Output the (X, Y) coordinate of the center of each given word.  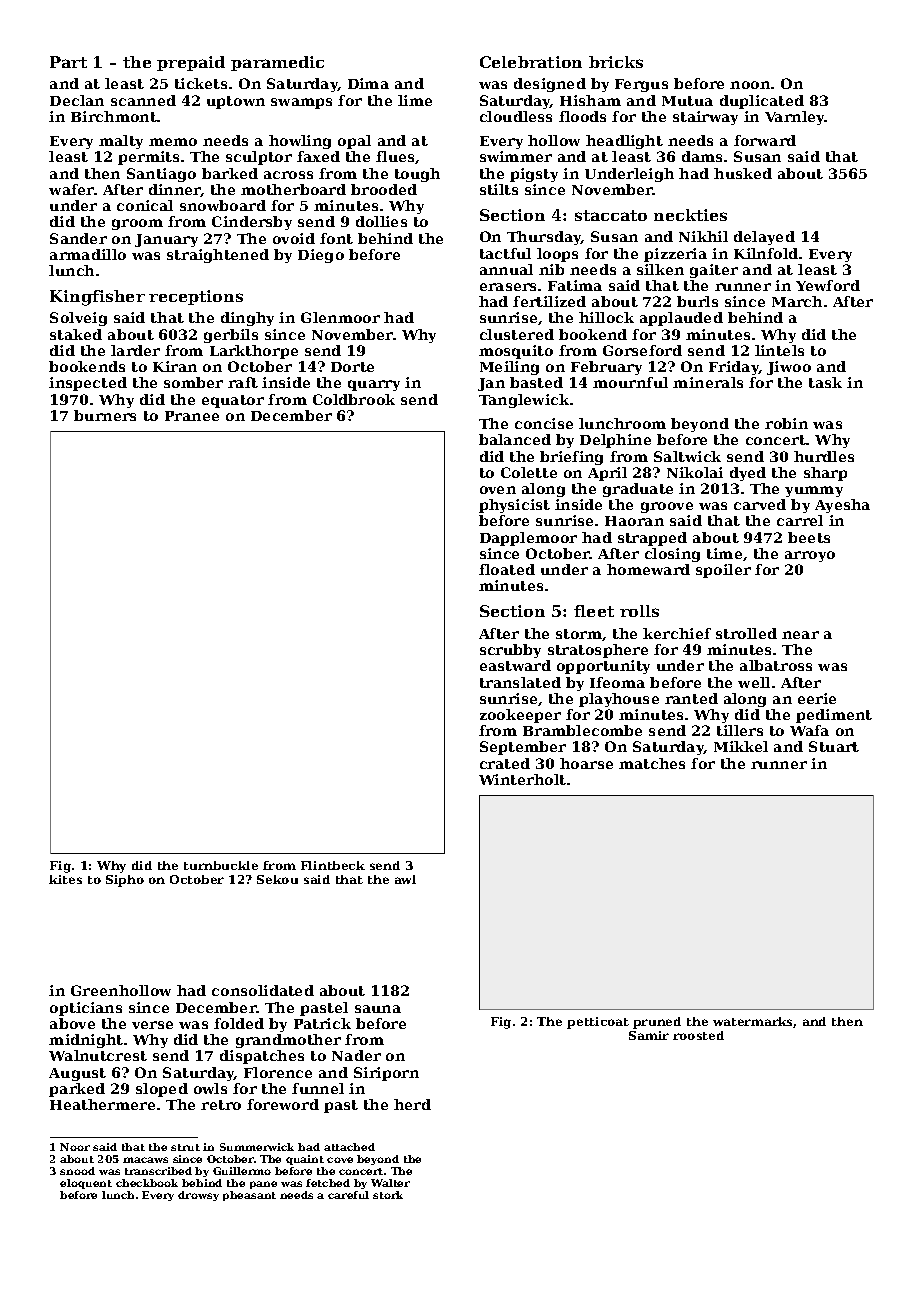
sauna (378, 1009)
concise (544, 423)
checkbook (147, 1183)
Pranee (192, 416)
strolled (746, 633)
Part (68, 62)
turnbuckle (221, 865)
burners (105, 415)
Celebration (531, 62)
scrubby (510, 651)
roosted (698, 1035)
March (797, 301)
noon (750, 85)
